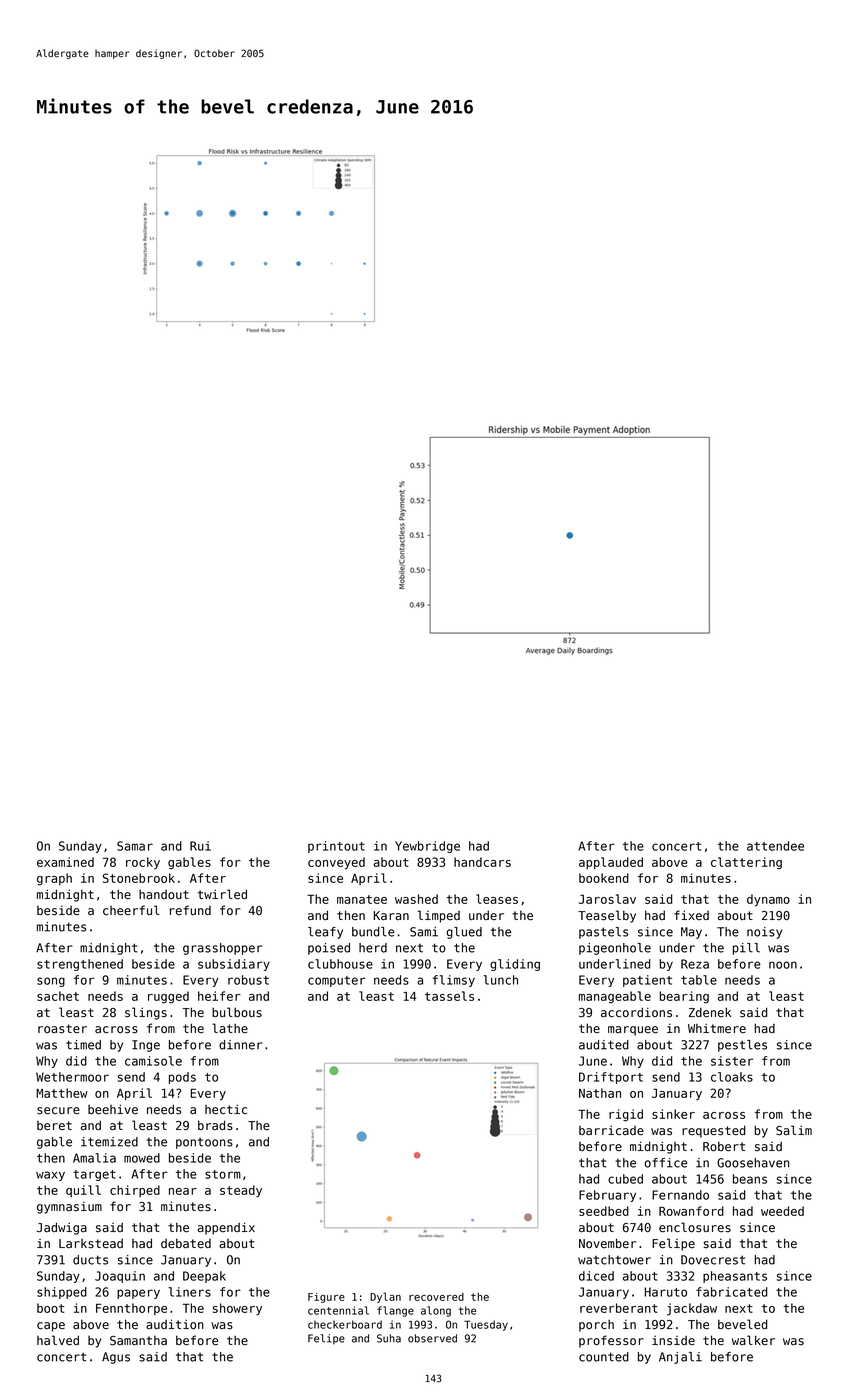  What do you see at coordinates (794, 1130) in the screenshot?
I see `Salim` at bounding box center [794, 1130].
